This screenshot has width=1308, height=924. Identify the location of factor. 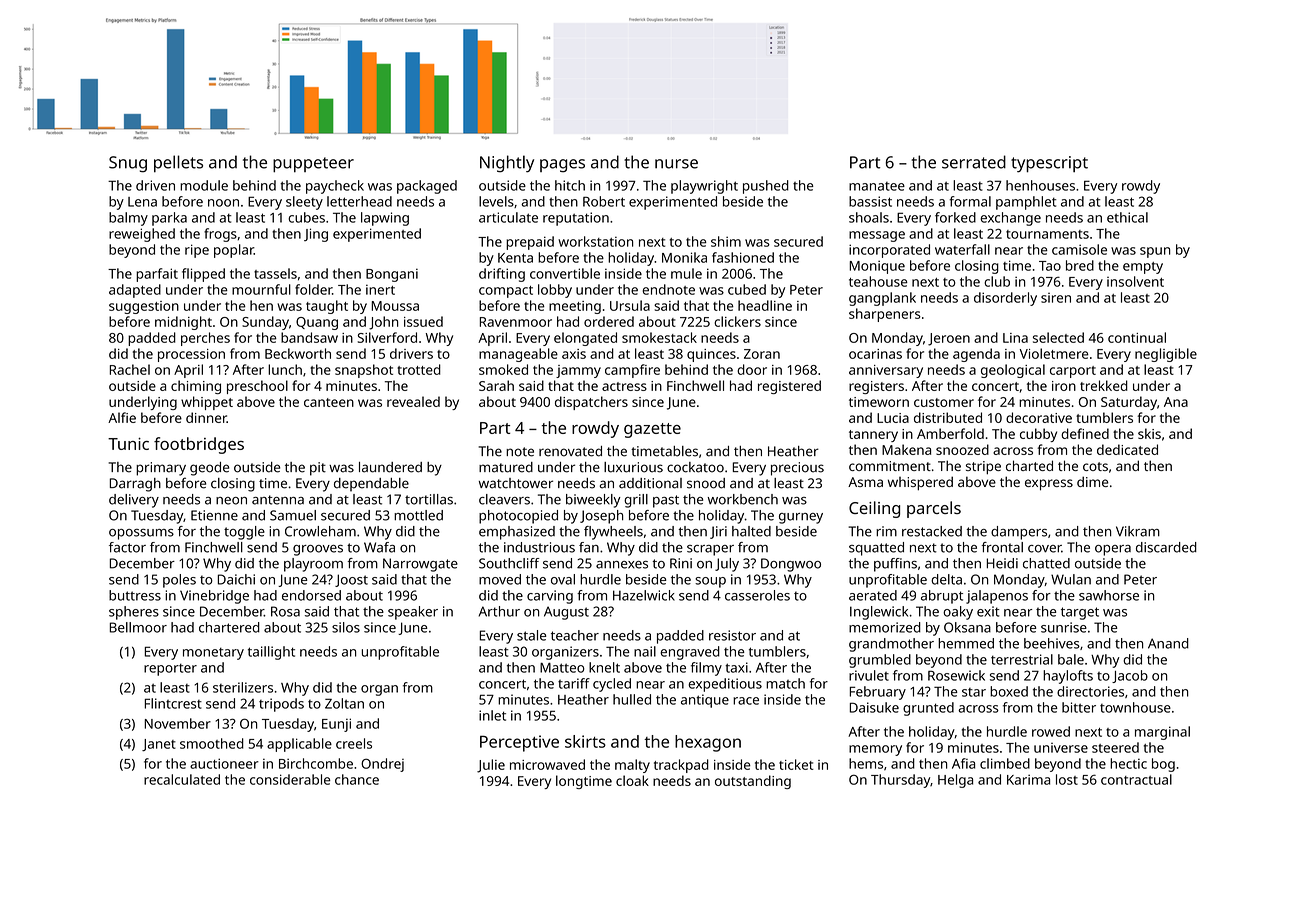
(127, 547).
